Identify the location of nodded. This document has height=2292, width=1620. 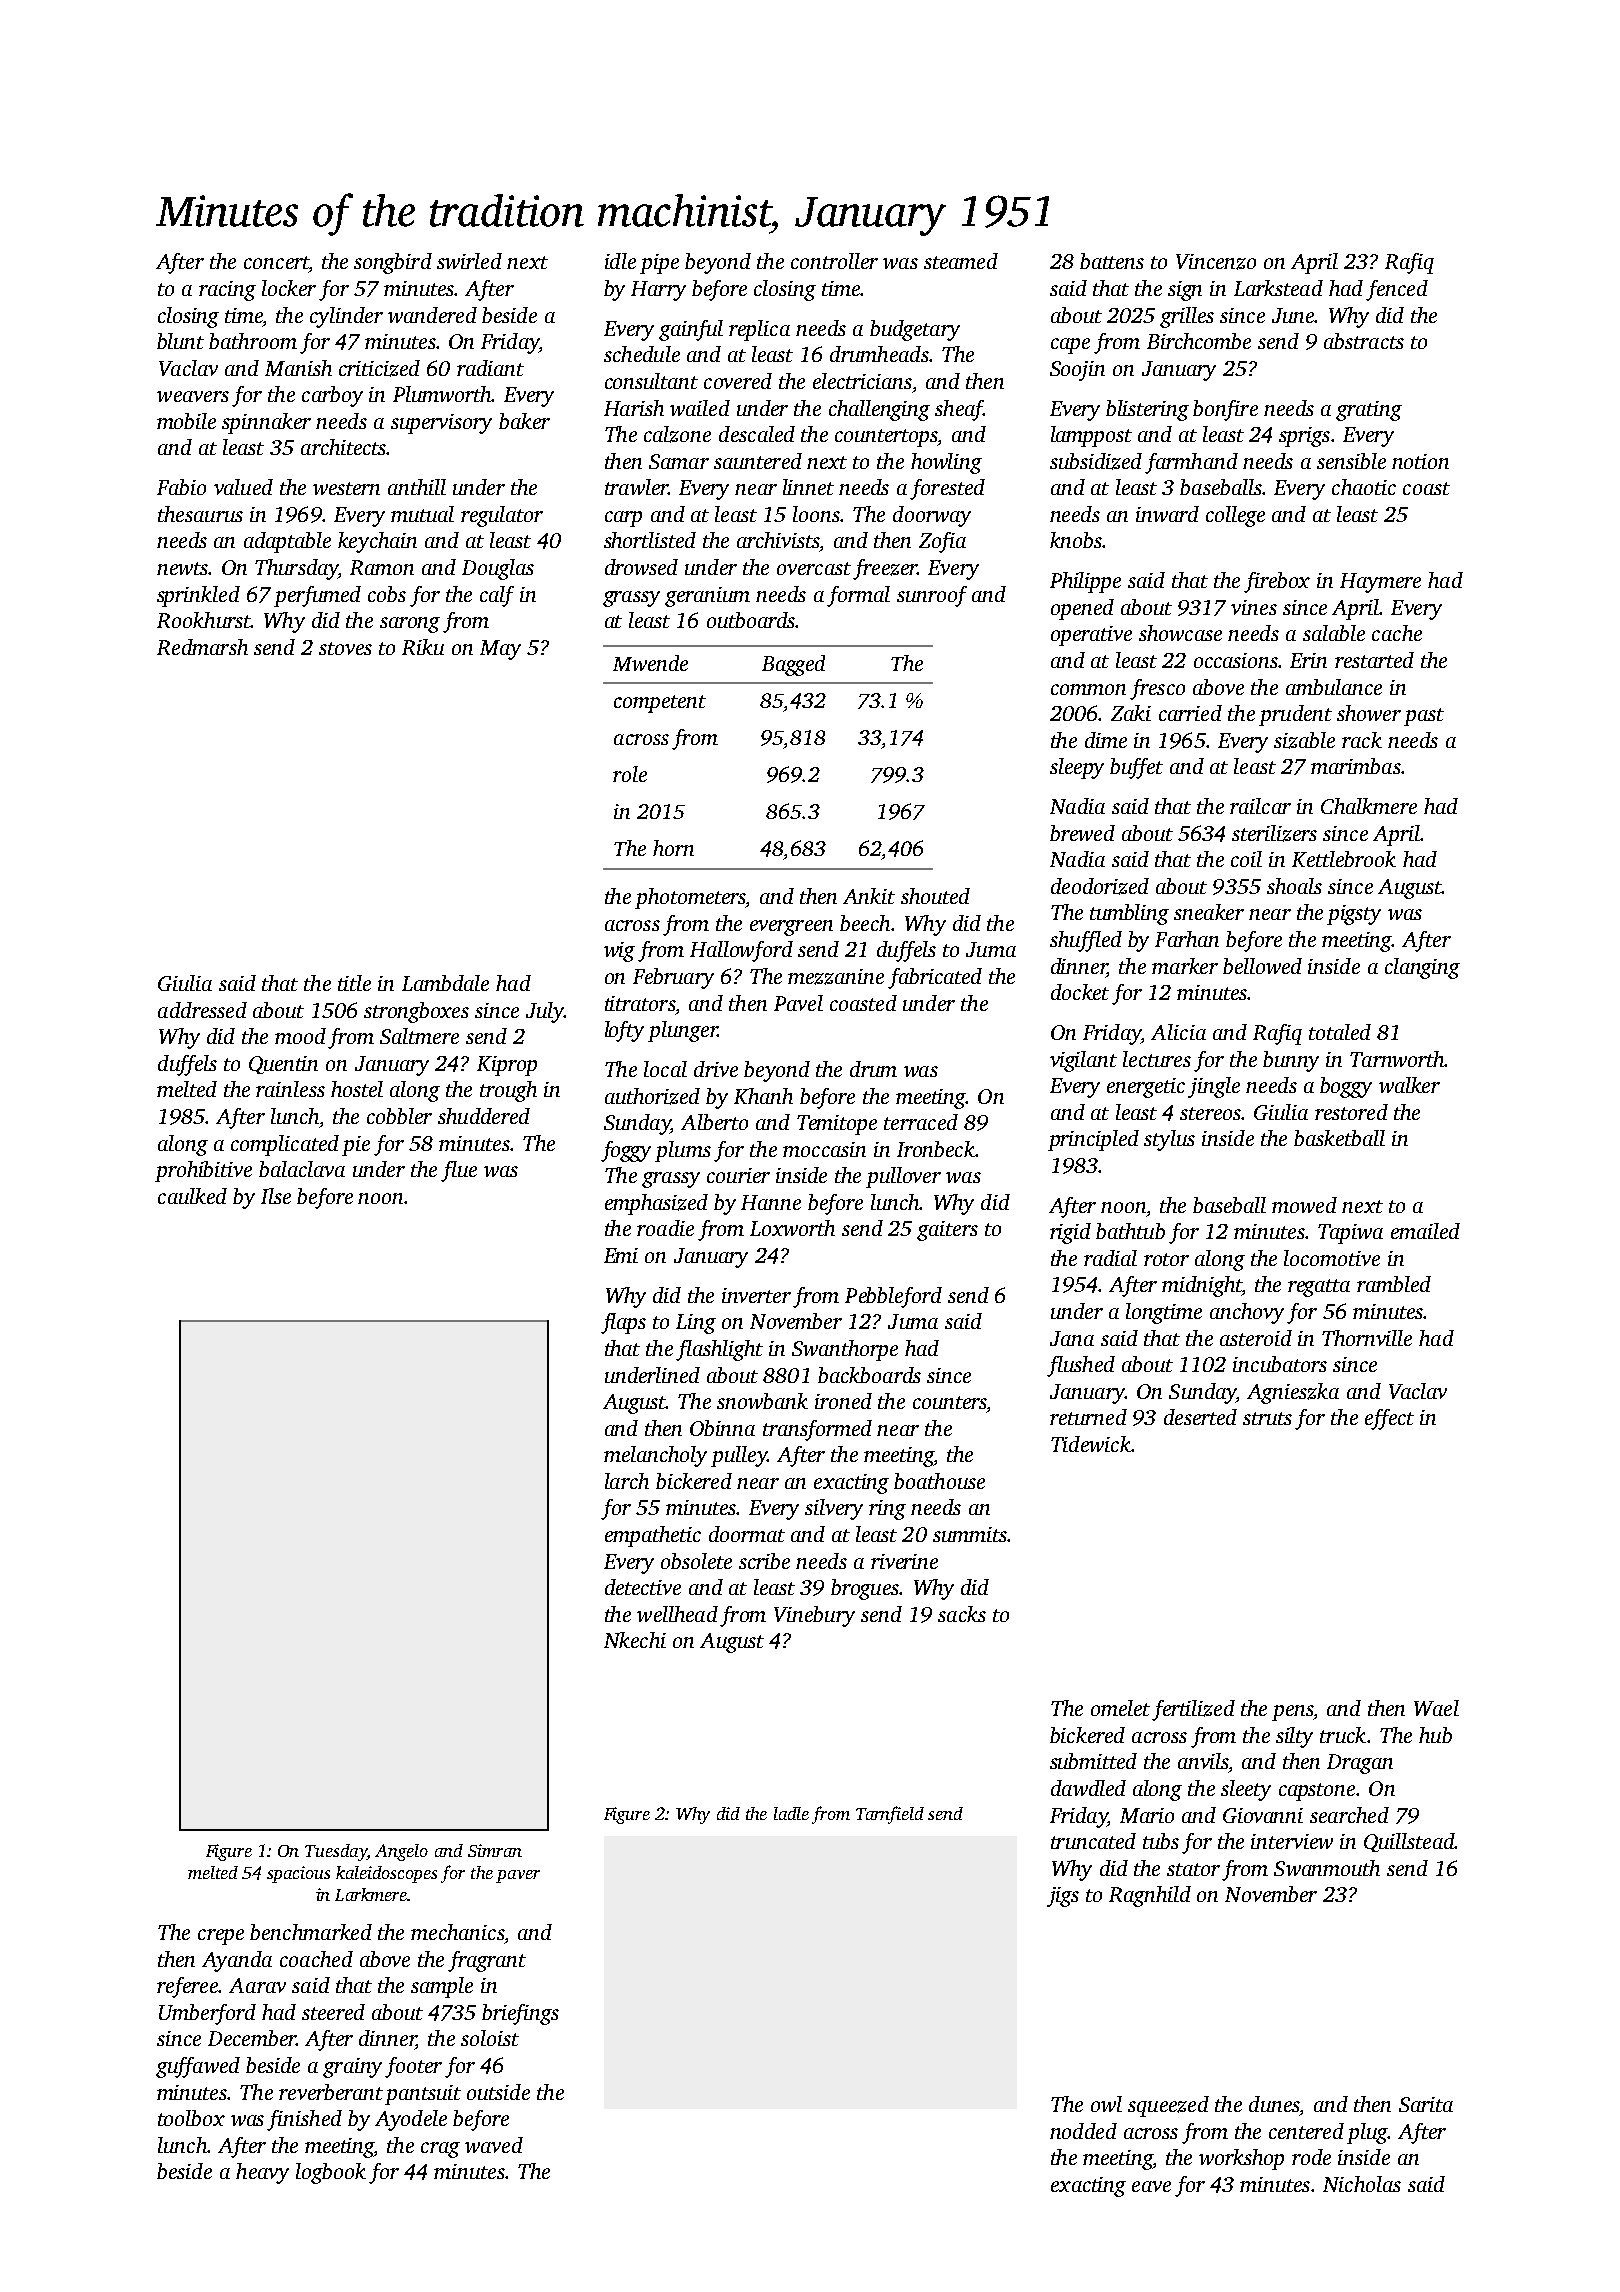
(1083, 2131).
